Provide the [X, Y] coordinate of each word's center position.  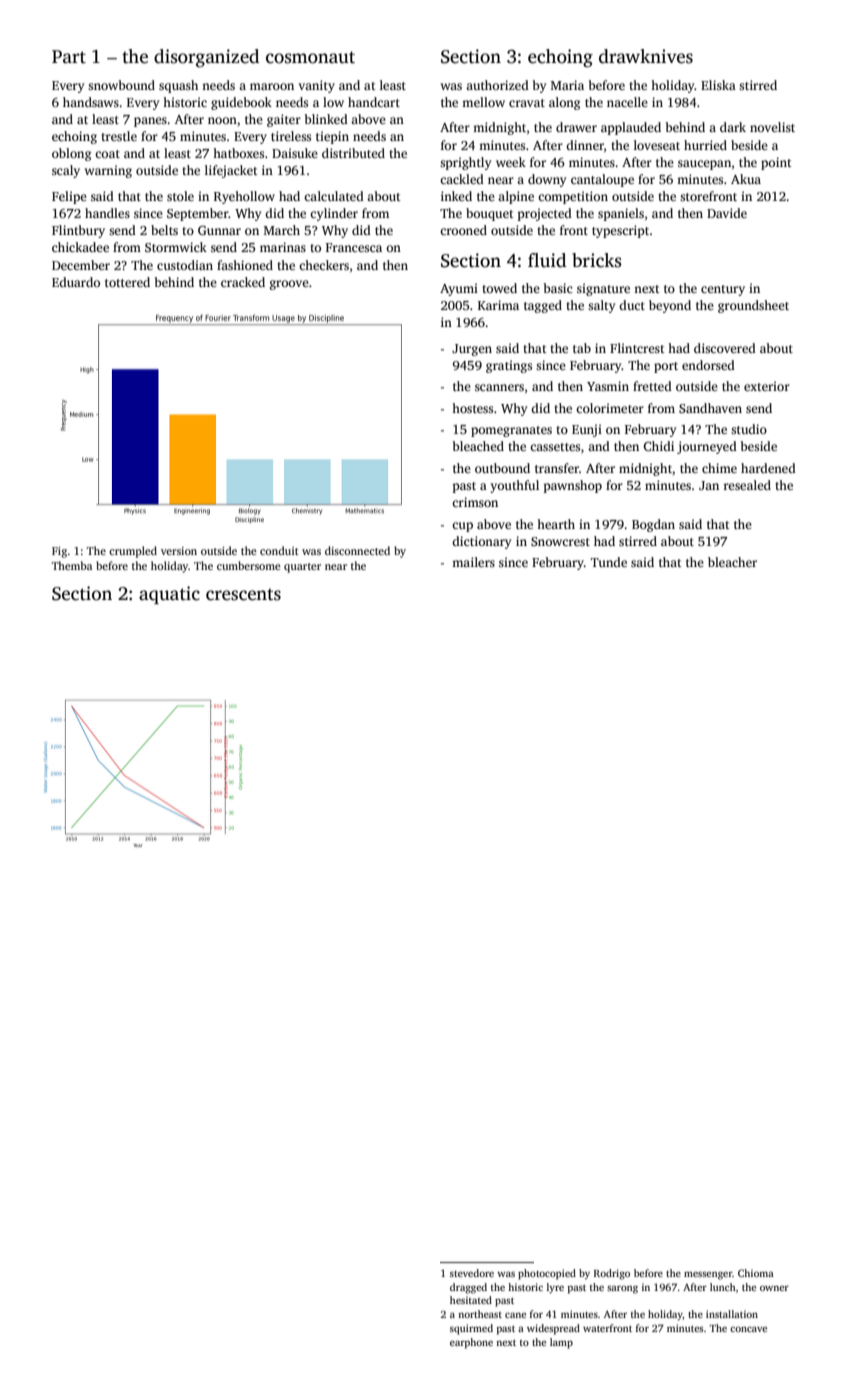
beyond [670, 306]
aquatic [169, 595]
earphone [471, 1343]
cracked [243, 282]
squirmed [471, 1329]
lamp [561, 1343]
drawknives [646, 56]
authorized [497, 85]
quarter [302, 568]
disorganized [206, 58]
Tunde [609, 562]
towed [499, 288]
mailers [473, 562]
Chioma [756, 1273]
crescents [243, 594]
